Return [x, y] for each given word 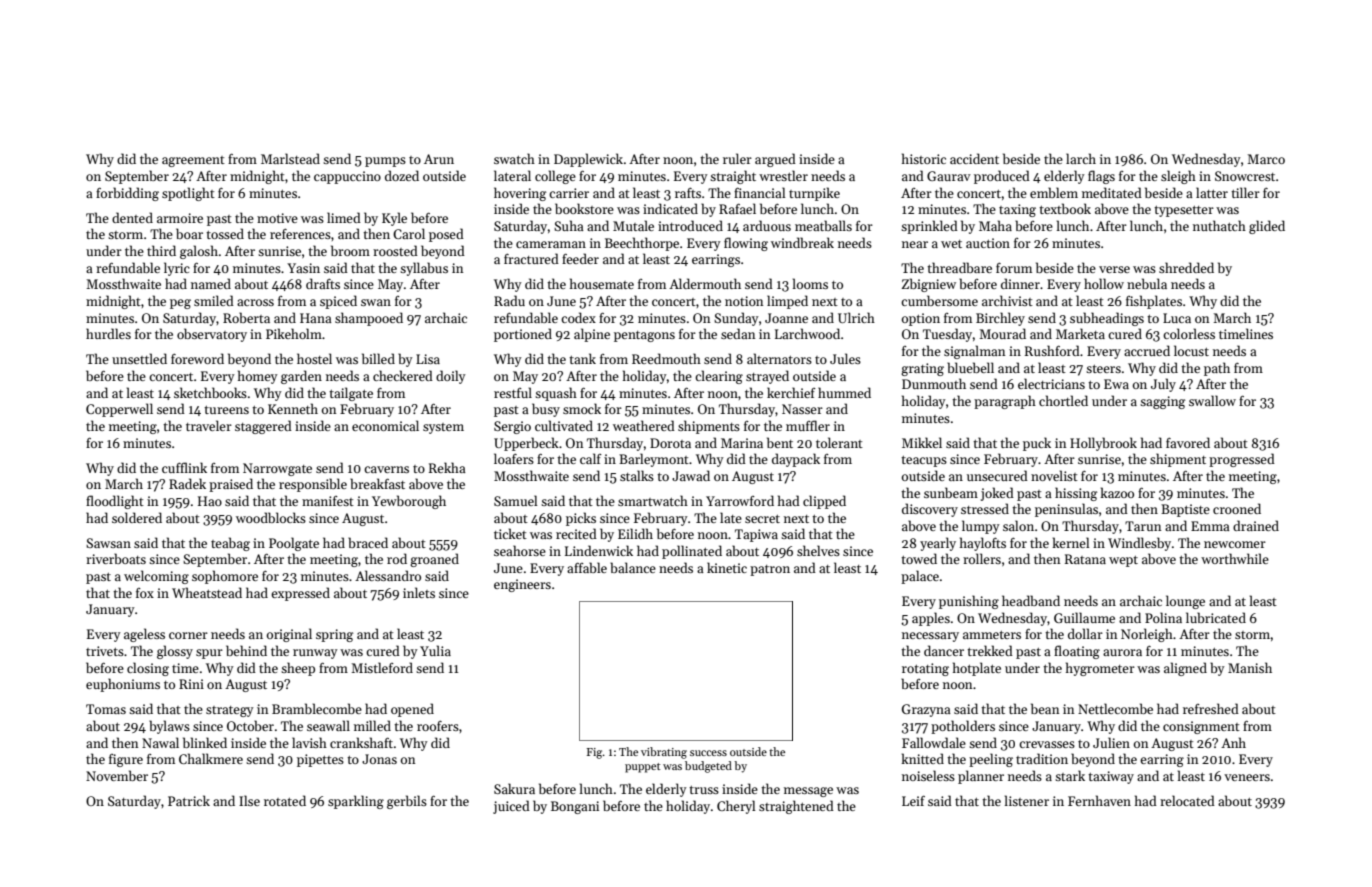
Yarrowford [740, 500]
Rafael [737, 208]
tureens [226, 410]
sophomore [225, 577]
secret [762, 519]
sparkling [356, 802]
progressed [1242, 460]
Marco [1266, 159]
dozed [402, 175]
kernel [1071, 542]
